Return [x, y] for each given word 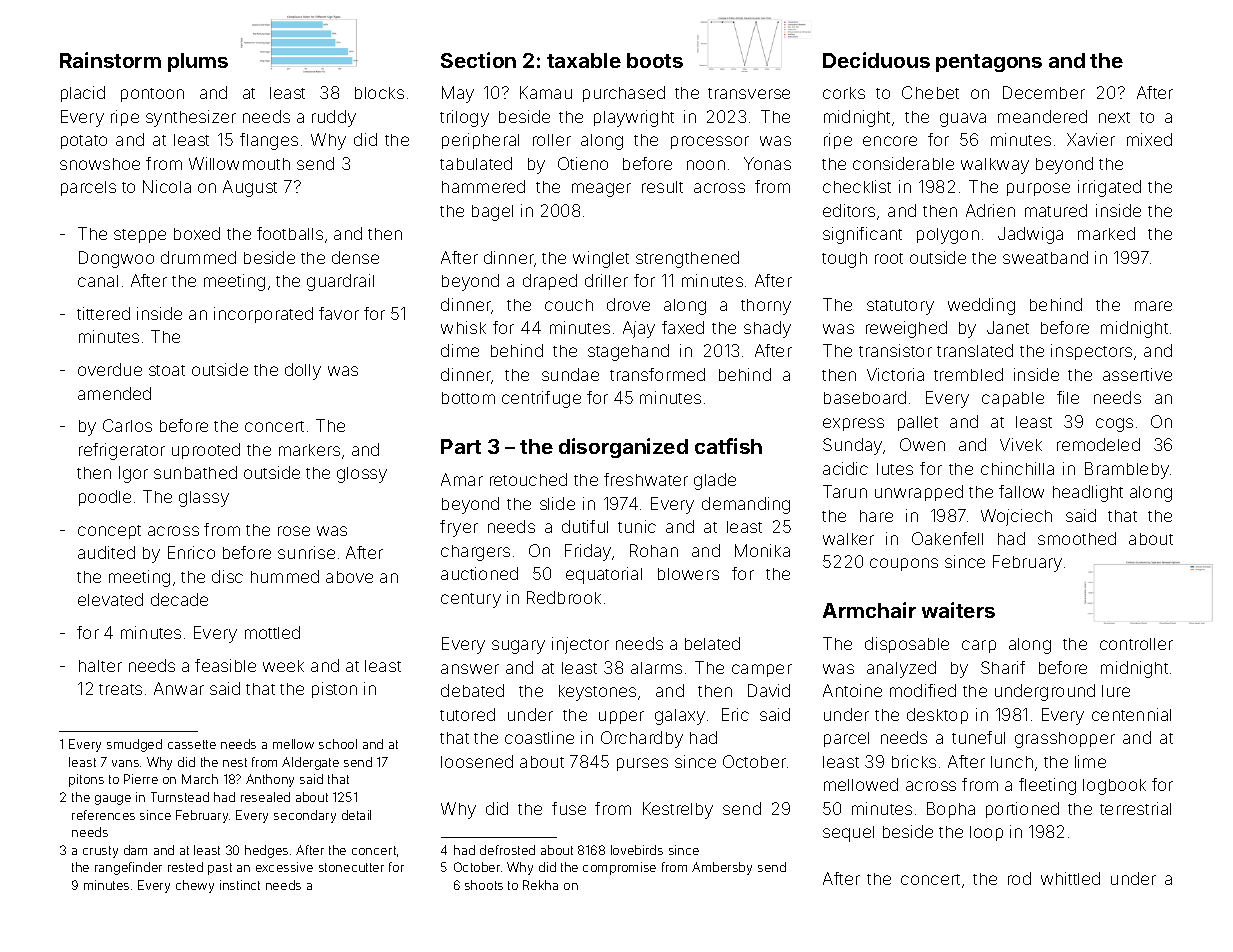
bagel [492, 213]
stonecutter [351, 867]
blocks [379, 93]
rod [1019, 878]
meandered [1042, 116]
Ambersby [722, 868]
